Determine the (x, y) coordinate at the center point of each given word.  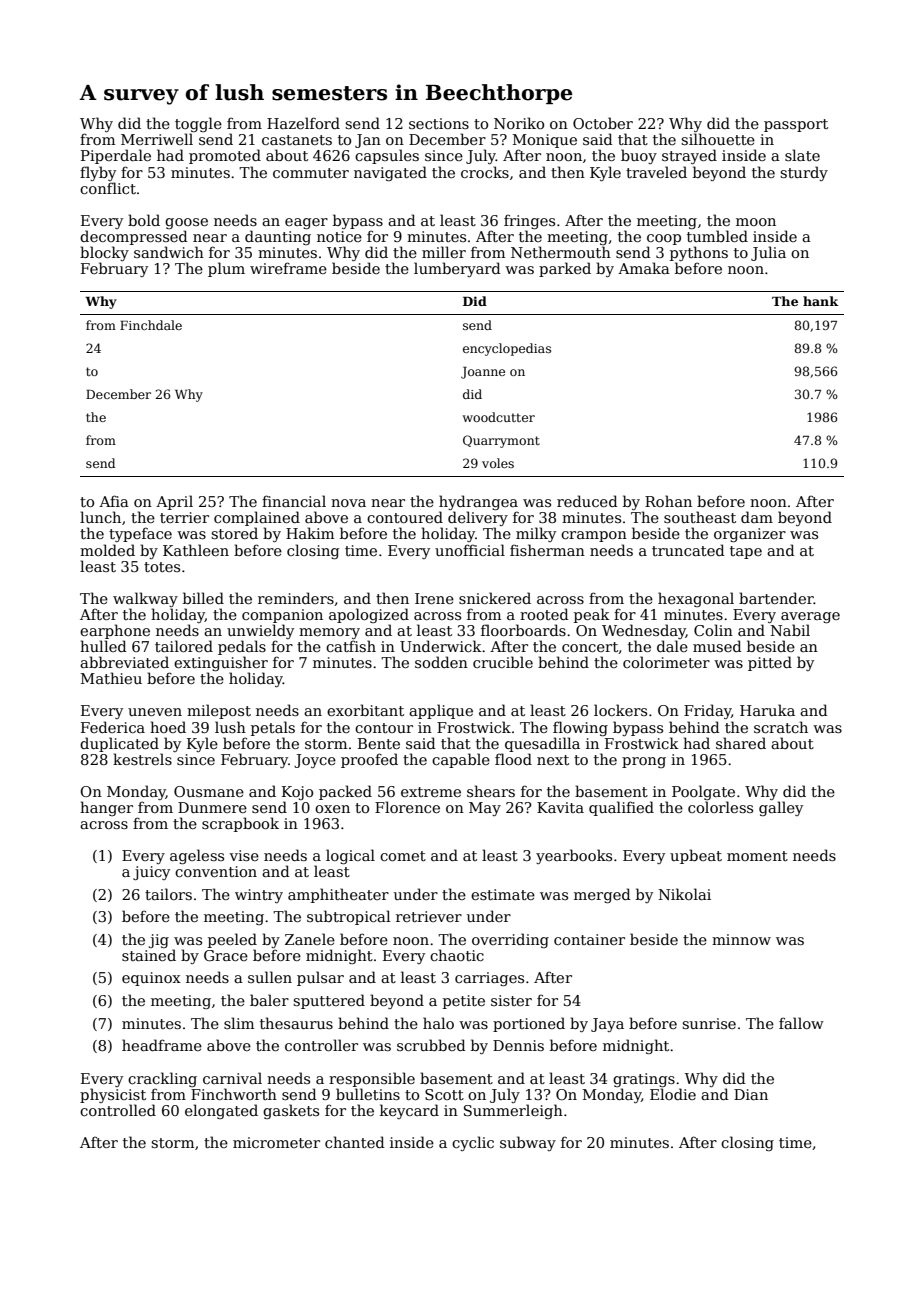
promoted (225, 156)
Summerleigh (513, 1111)
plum (226, 269)
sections (439, 123)
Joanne (483, 373)
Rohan (668, 501)
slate (802, 155)
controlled (118, 1110)
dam (757, 517)
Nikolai (685, 894)
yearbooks (574, 856)
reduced (587, 501)
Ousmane (209, 791)
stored (234, 533)
